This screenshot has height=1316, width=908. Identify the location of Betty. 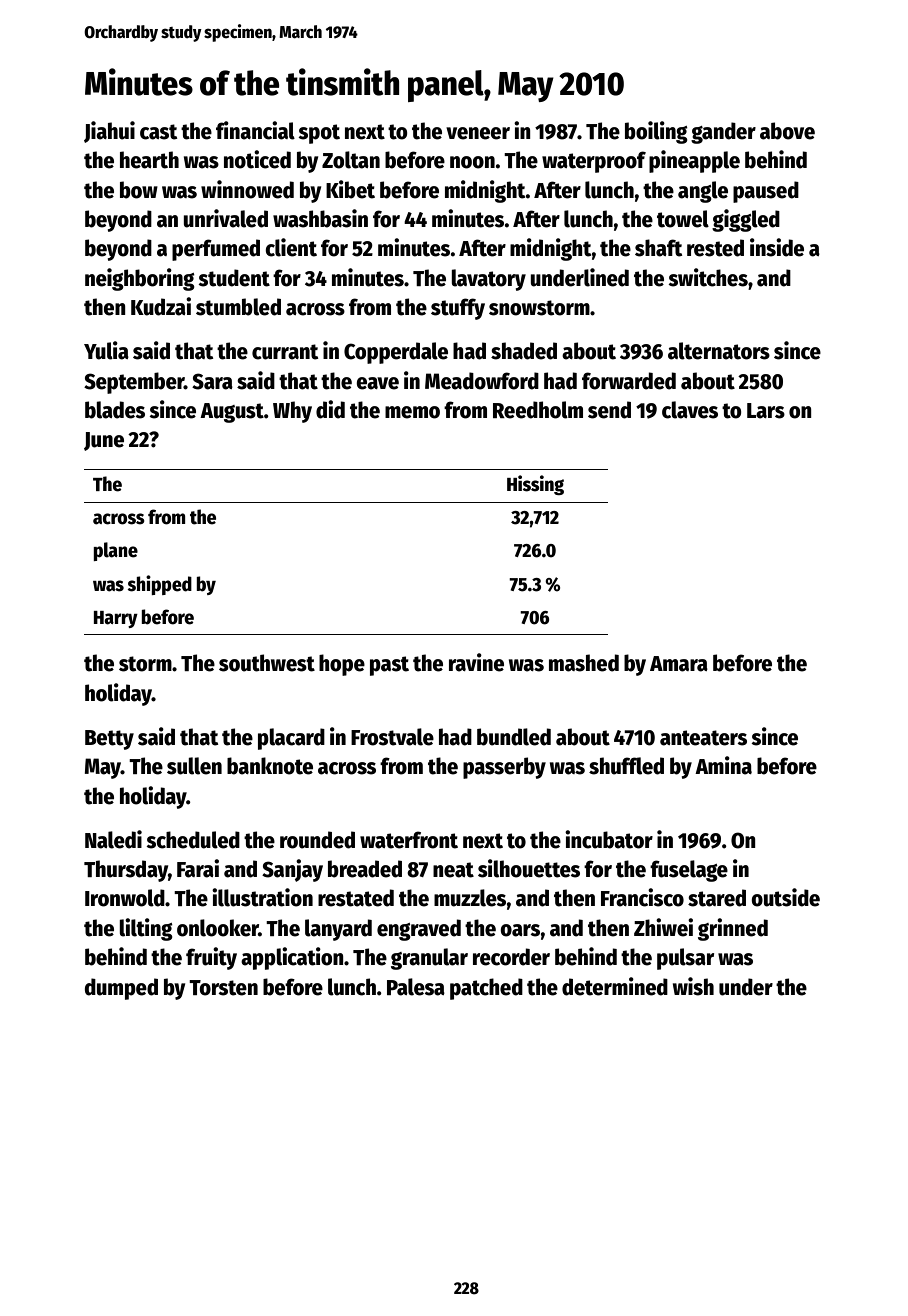
(109, 740).
